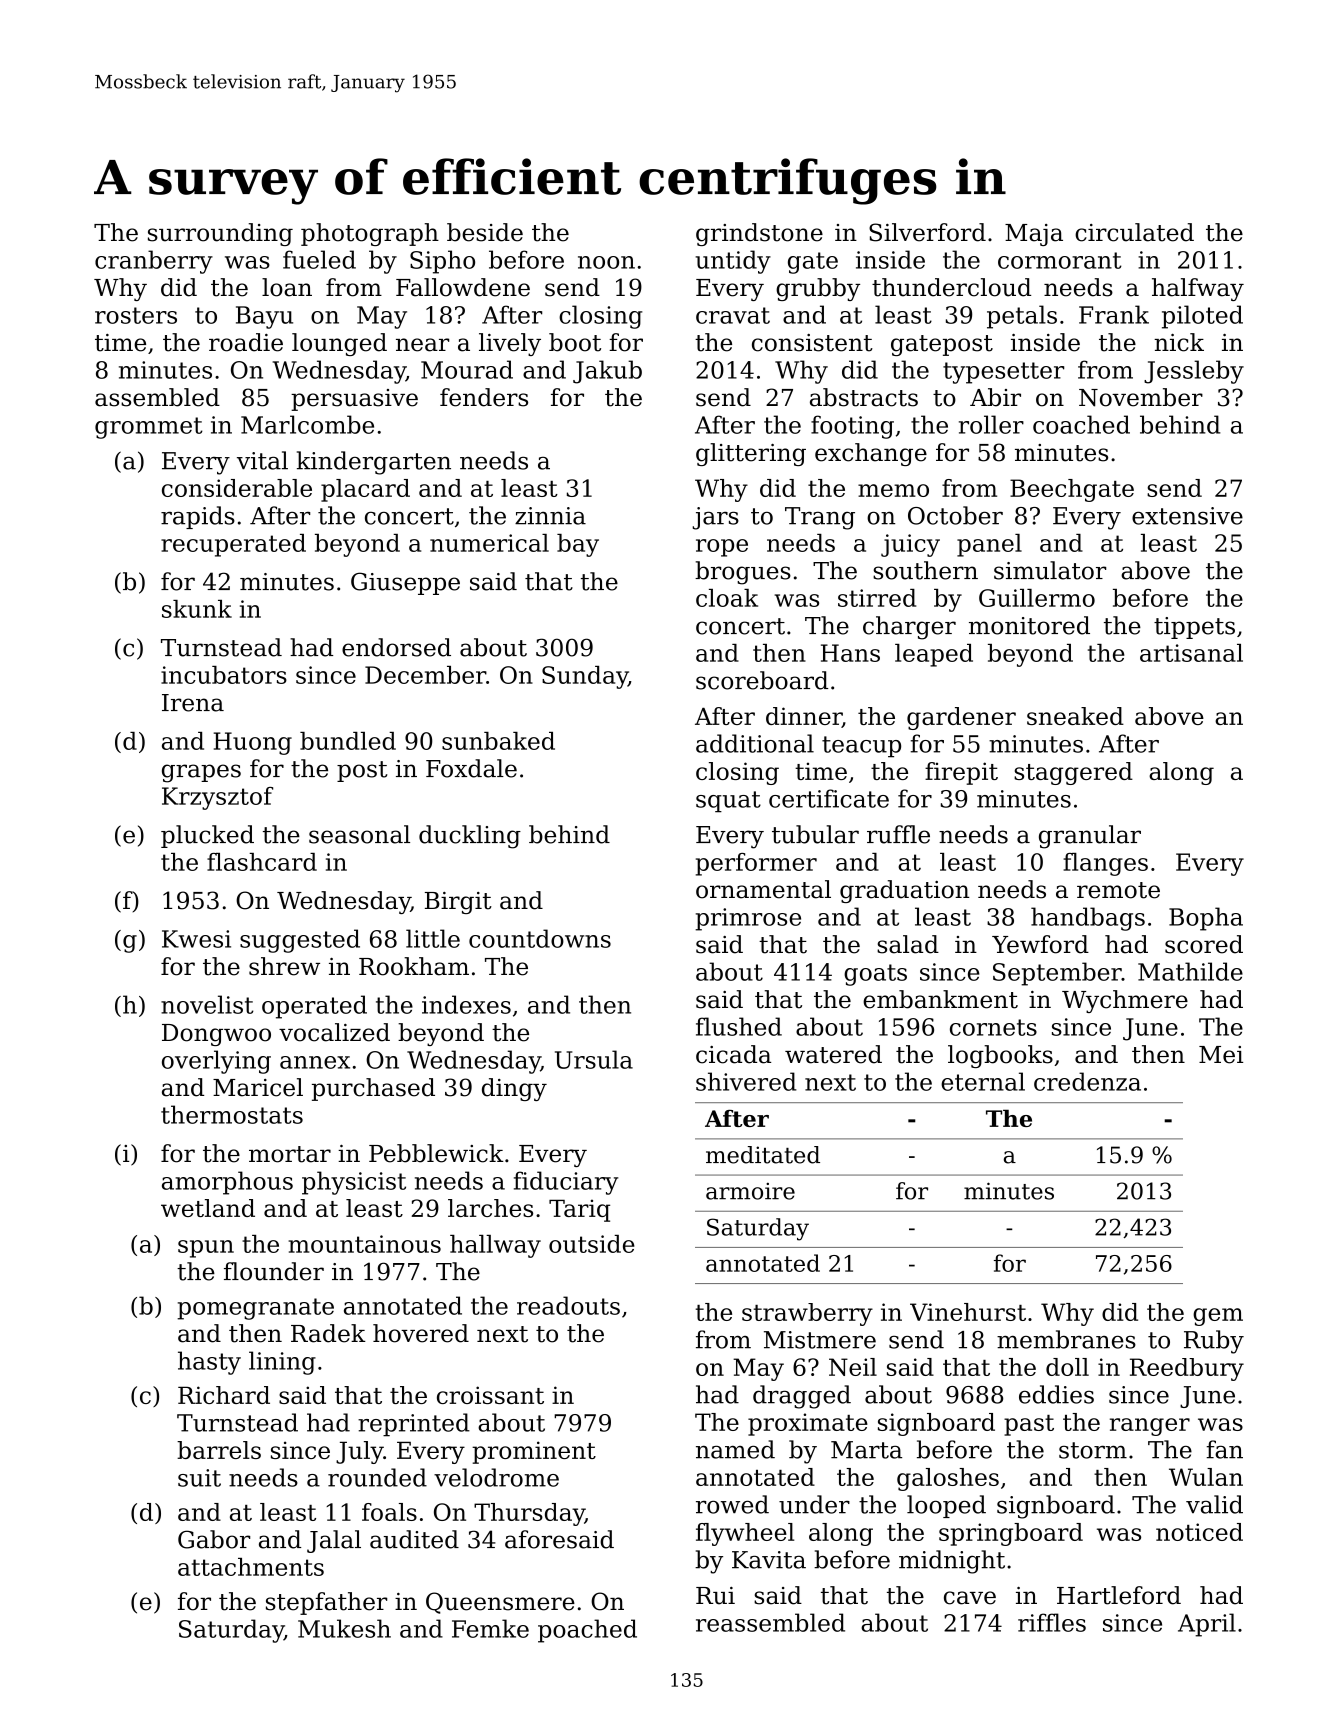  Describe the element at coordinates (1003, 373) in the screenshot. I see `typesetter` at that location.
